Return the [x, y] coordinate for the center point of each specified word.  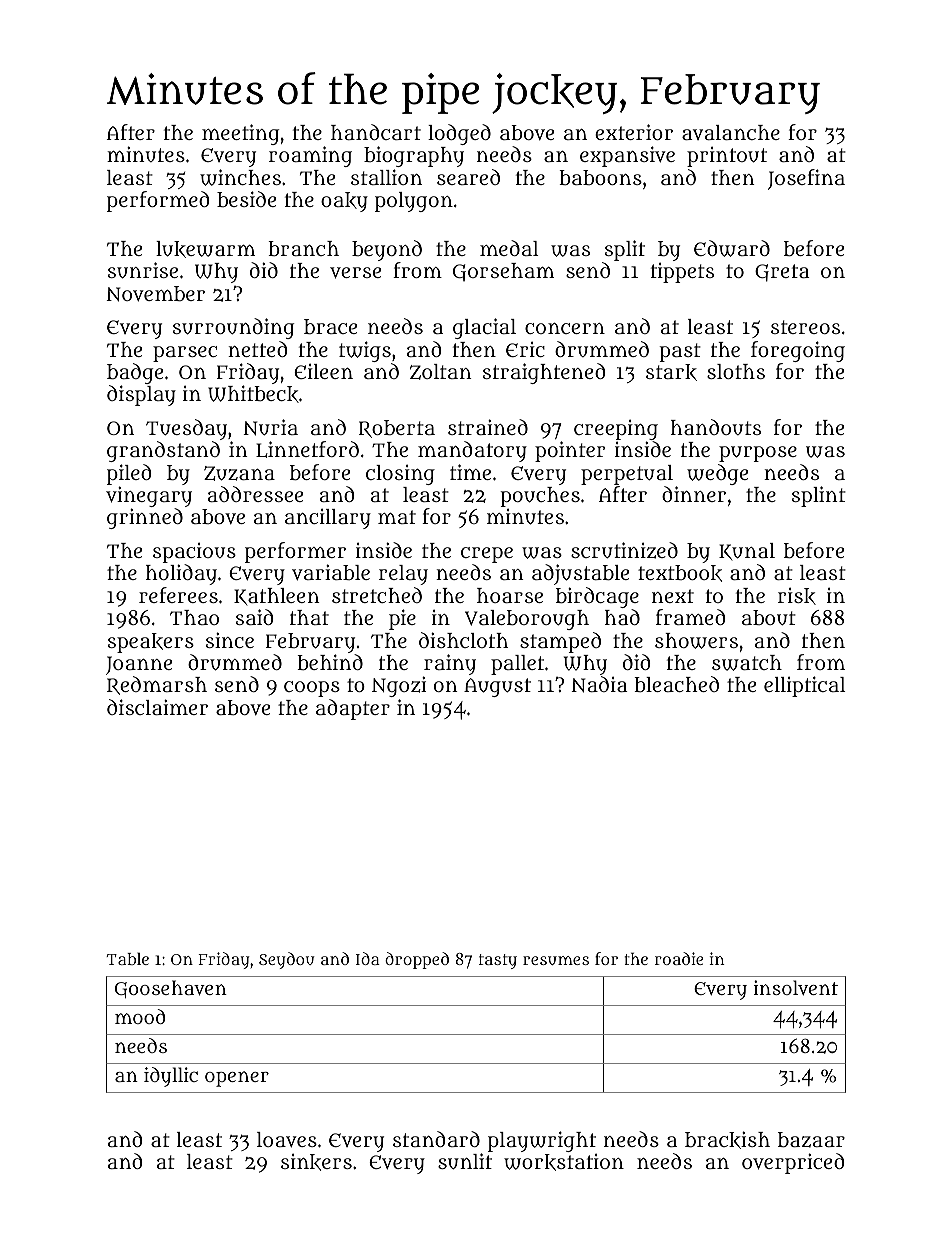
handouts [716, 427]
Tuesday [186, 429]
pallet [517, 665]
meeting [240, 134]
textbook [680, 573]
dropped [417, 960]
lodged [459, 134]
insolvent [796, 987]
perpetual [627, 475]
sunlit [465, 1161]
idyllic [171, 1077]
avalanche [731, 132]
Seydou [287, 960]
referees [178, 595]
